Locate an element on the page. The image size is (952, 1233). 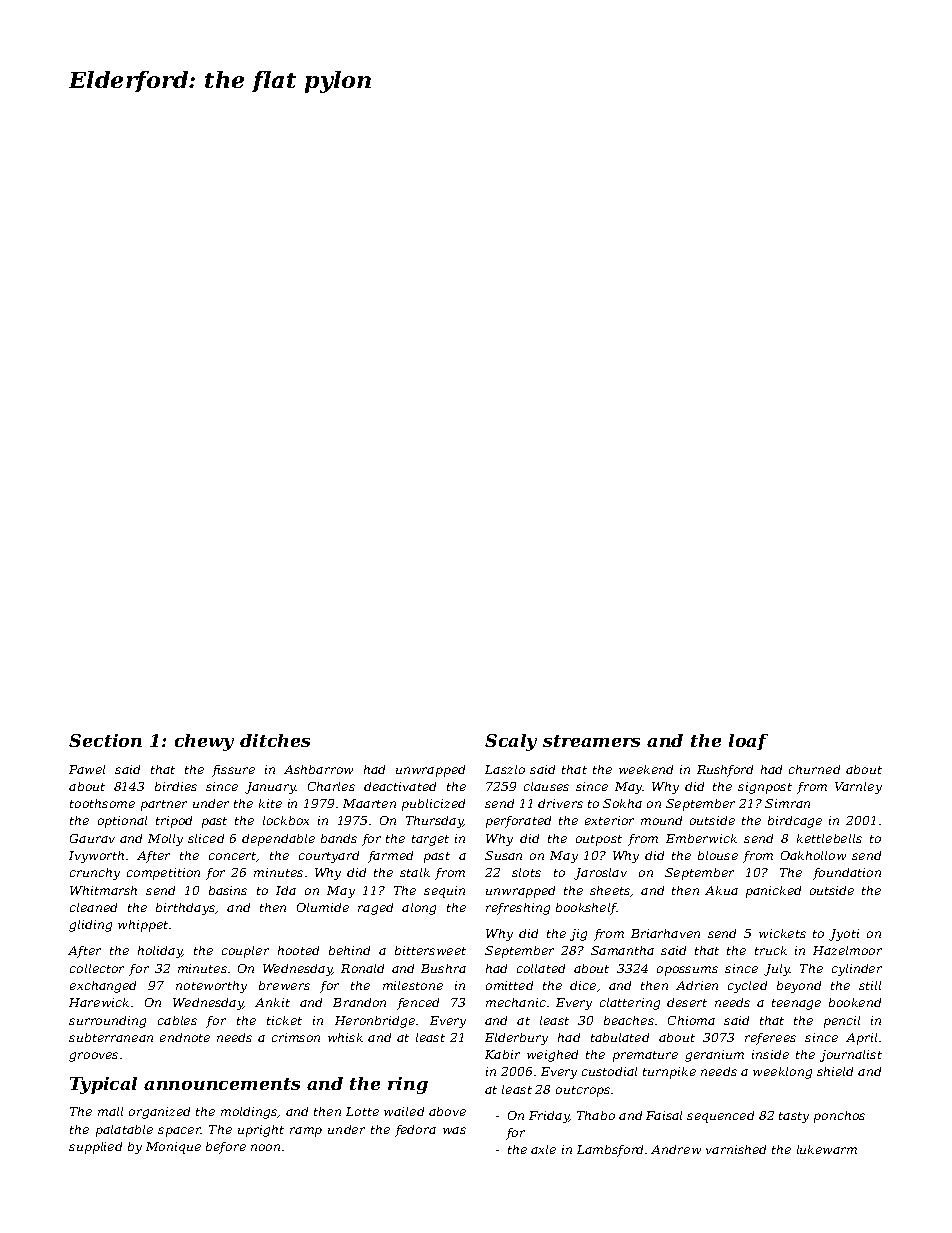
crunchy is located at coordinates (95, 874).
